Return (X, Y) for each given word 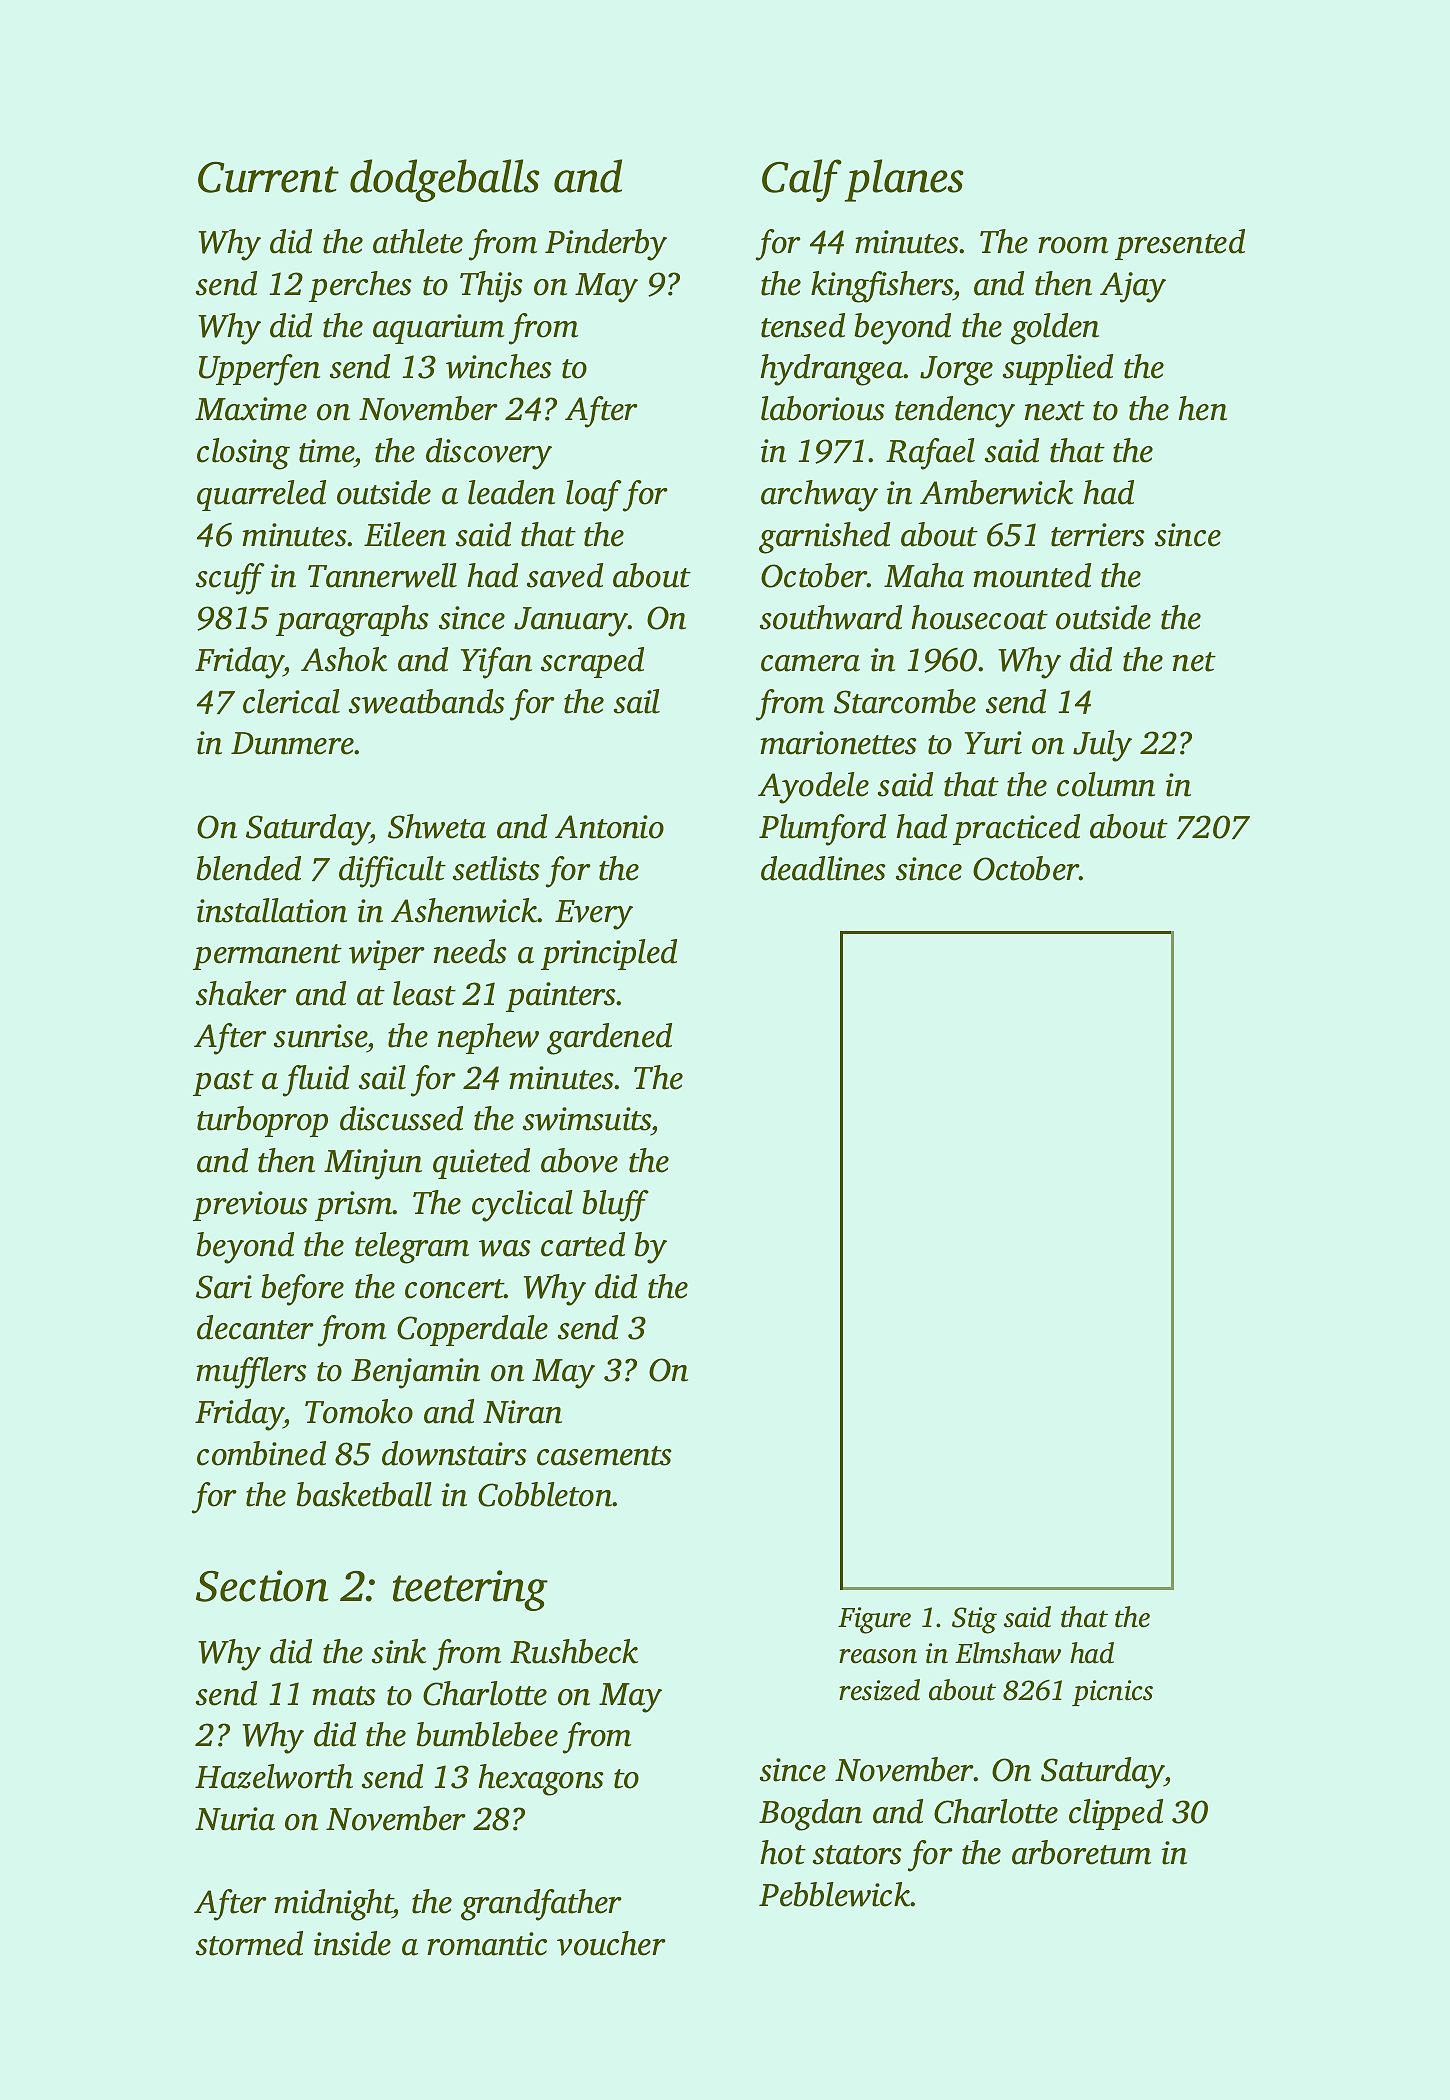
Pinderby (606, 245)
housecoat (979, 617)
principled (609, 954)
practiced (1016, 829)
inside (352, 1943)
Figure (874, 1620)
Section (262, 1586)
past (223, 1083)
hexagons (541, 1780)
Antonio (609, 827)
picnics (1112, 1693)
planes (904, 180)
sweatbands (427, 701)
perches (360, 286)
